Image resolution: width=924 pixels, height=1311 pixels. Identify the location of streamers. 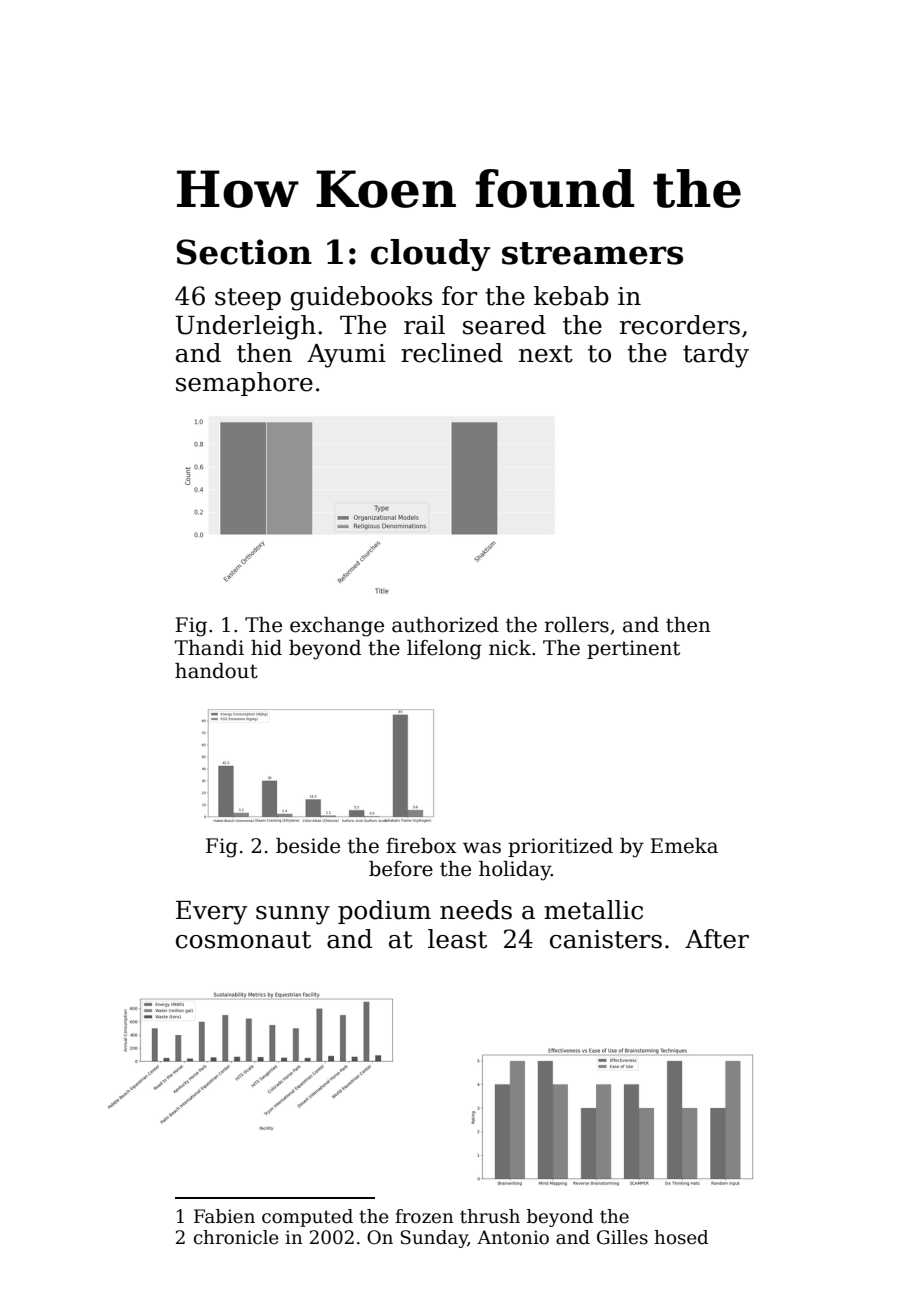
(592, 253).
